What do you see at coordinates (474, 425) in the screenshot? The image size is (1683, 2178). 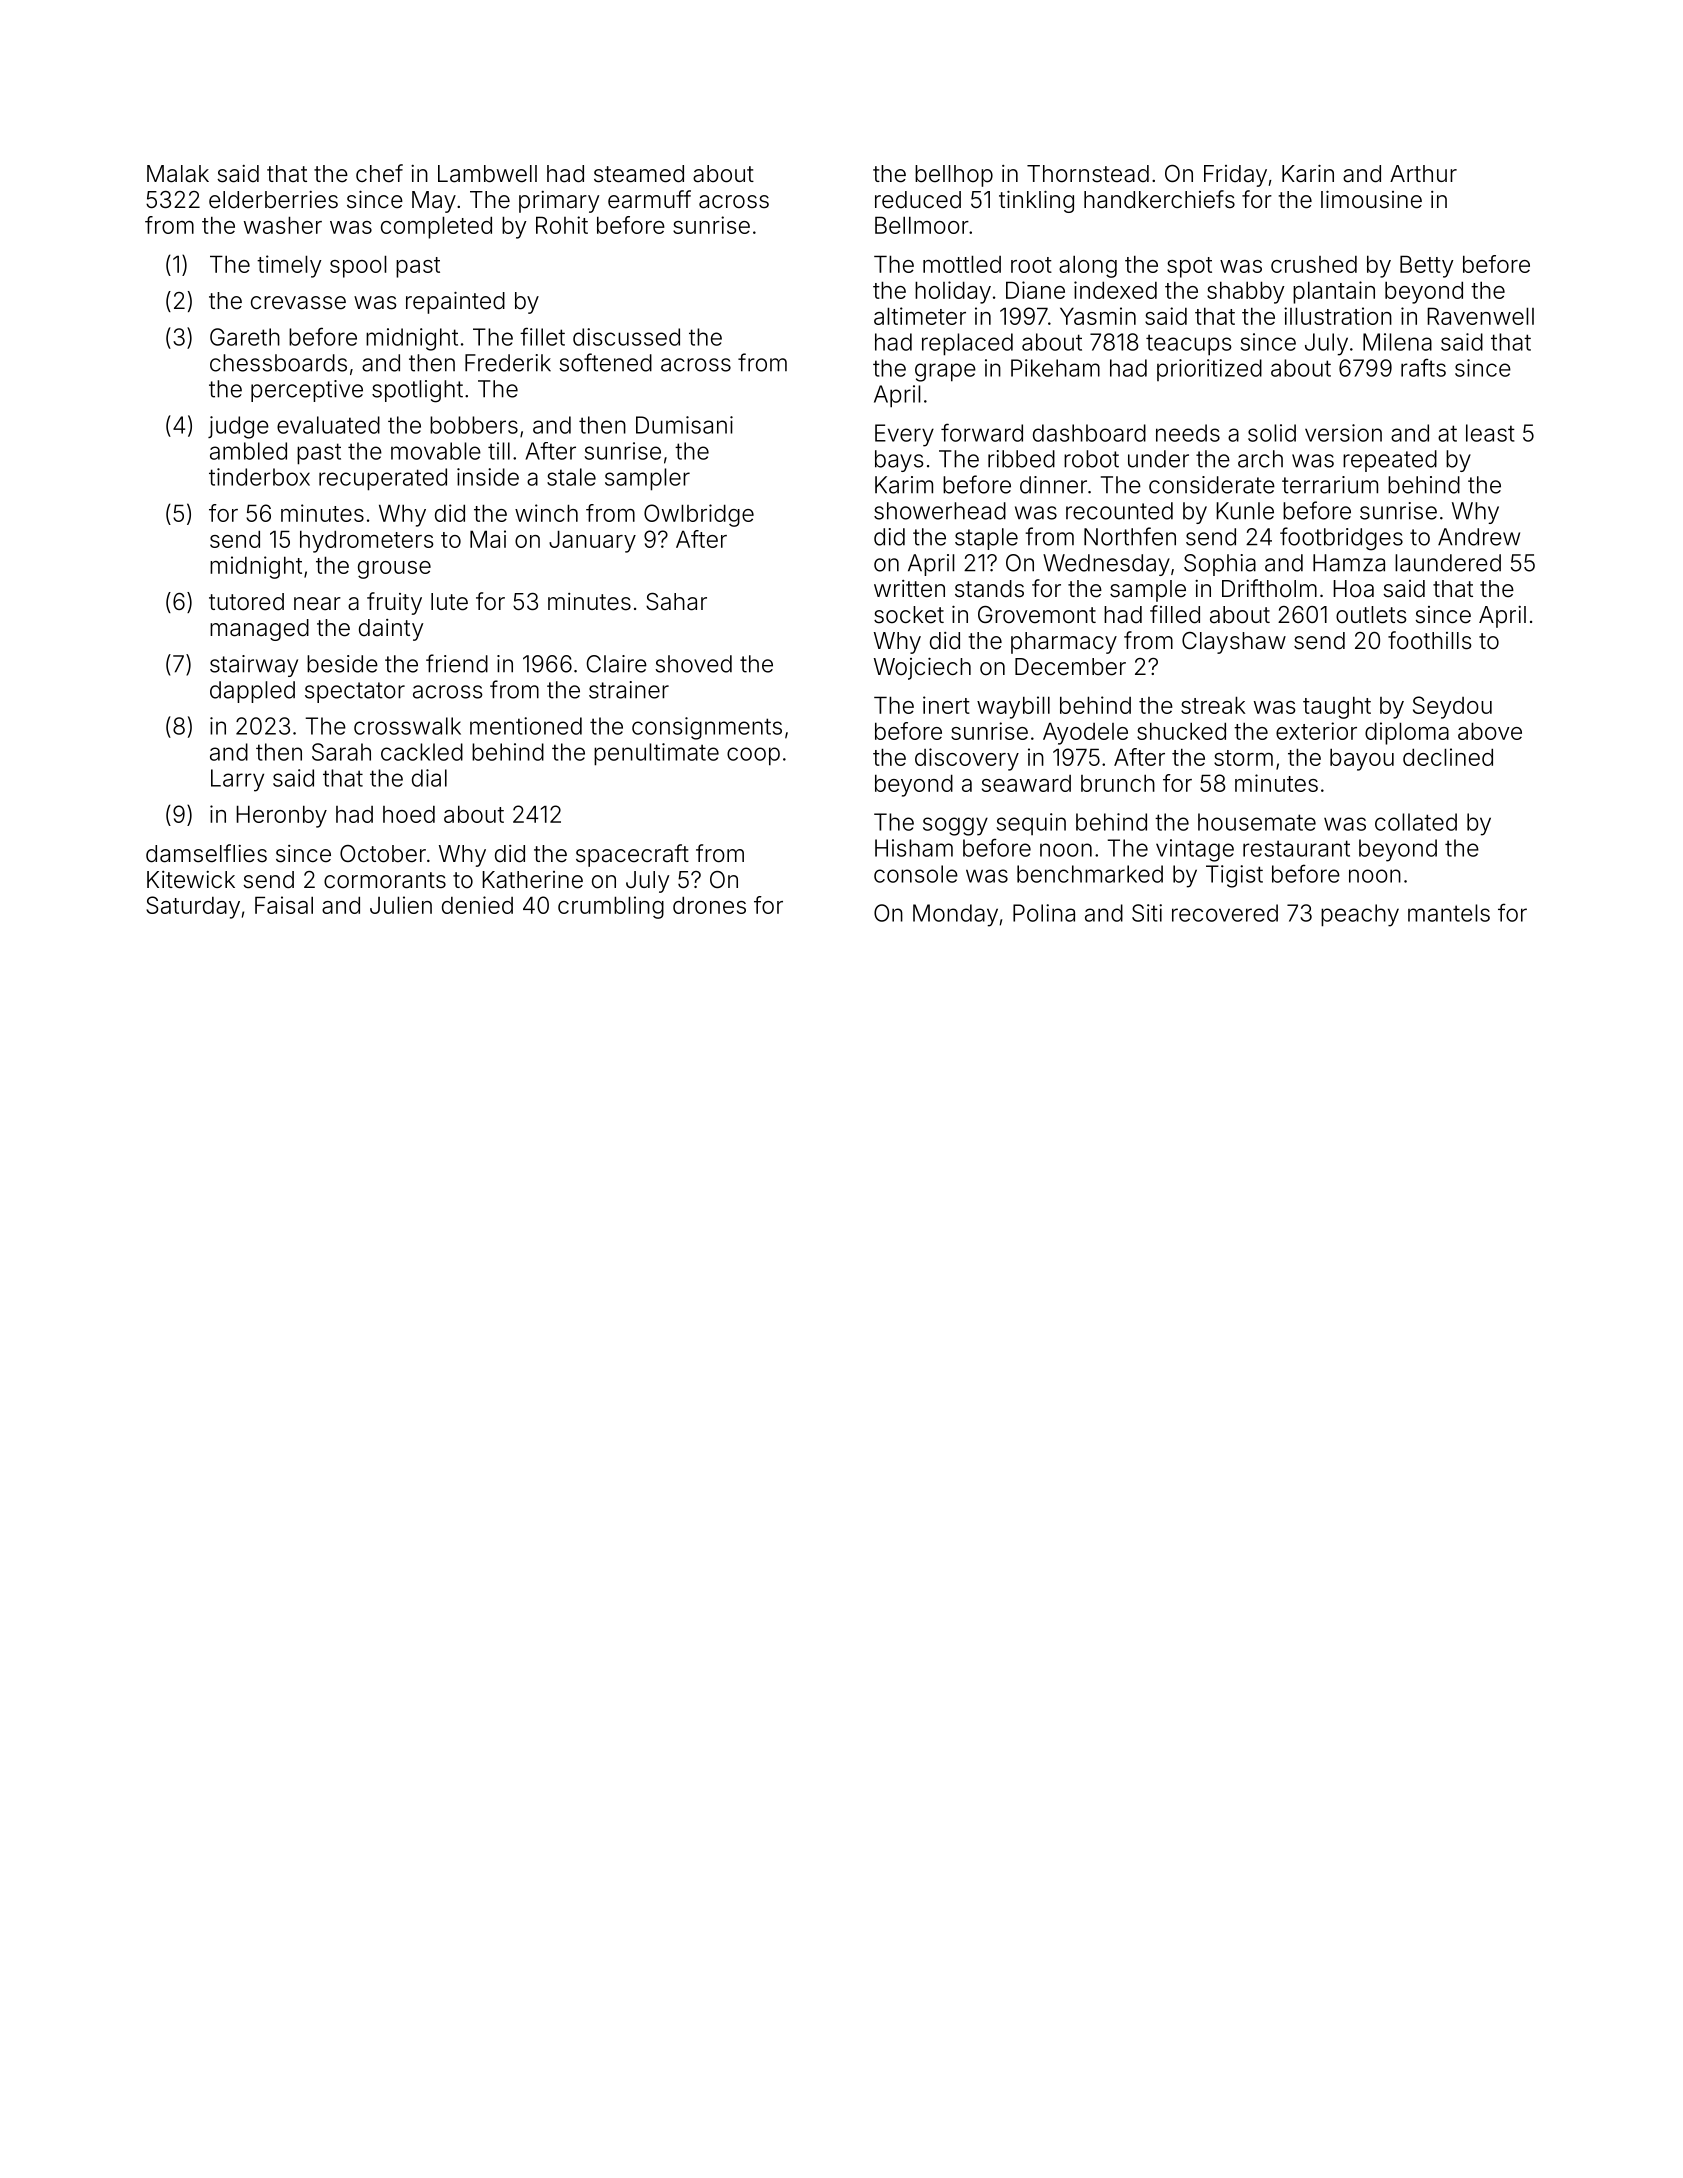 I see `bobbers` at bounding box center [474, 425].
